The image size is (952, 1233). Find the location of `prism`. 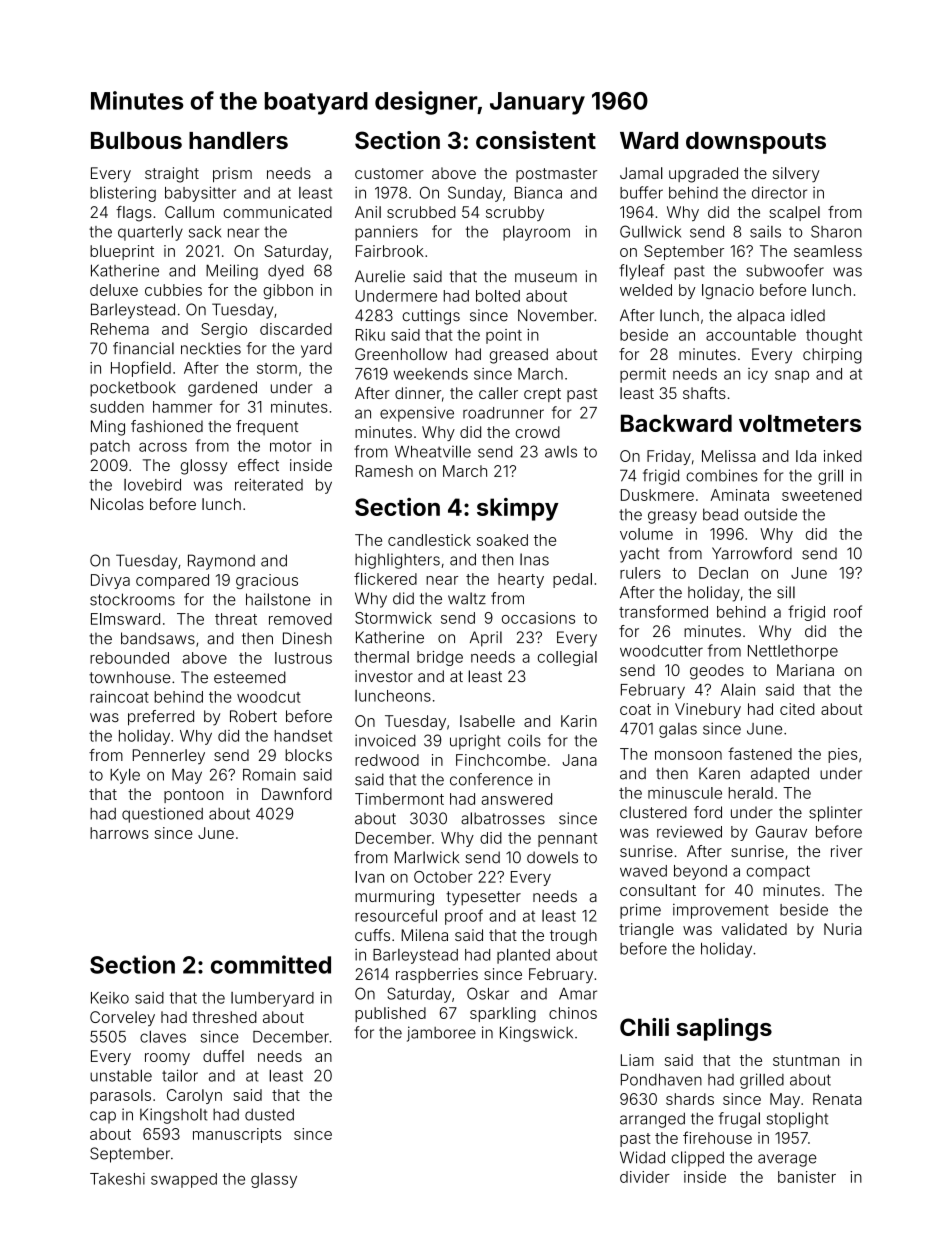

prism is located at coordinates (232, 174).
